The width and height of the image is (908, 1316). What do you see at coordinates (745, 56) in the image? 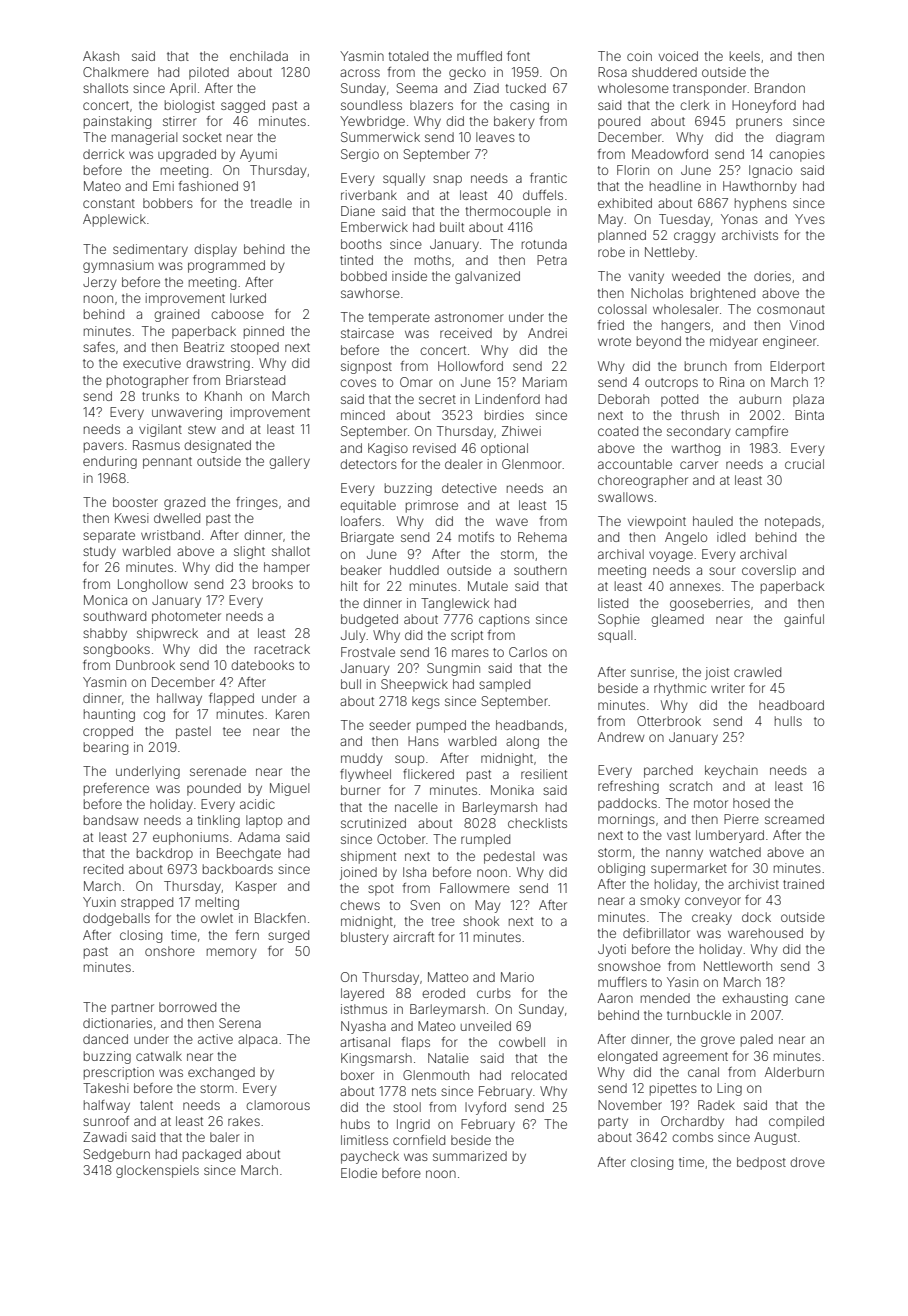
I see `keels` at bounding box center [745, 56].
